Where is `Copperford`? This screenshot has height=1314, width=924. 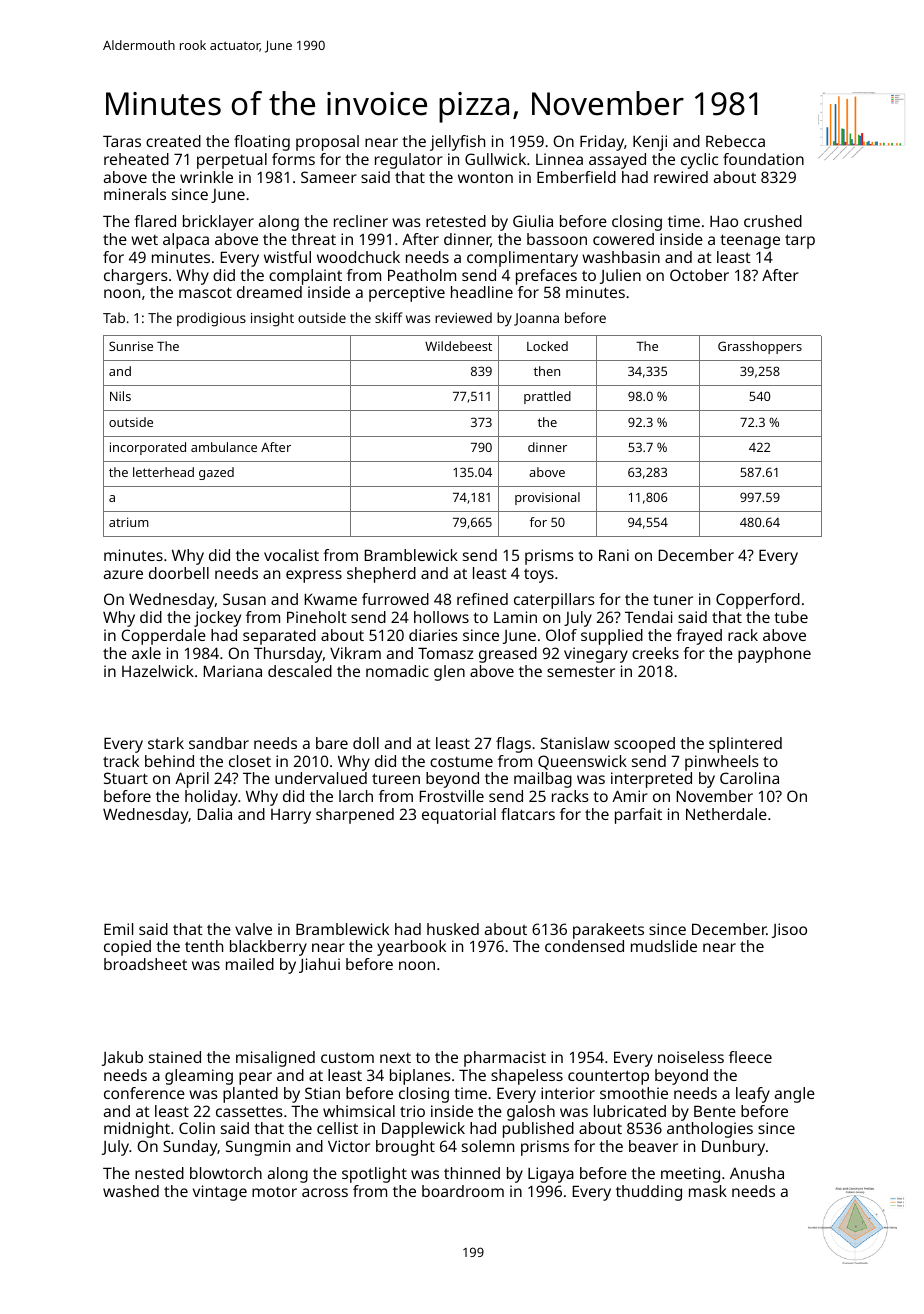 Copperford is located at coordinates (758, 601).
